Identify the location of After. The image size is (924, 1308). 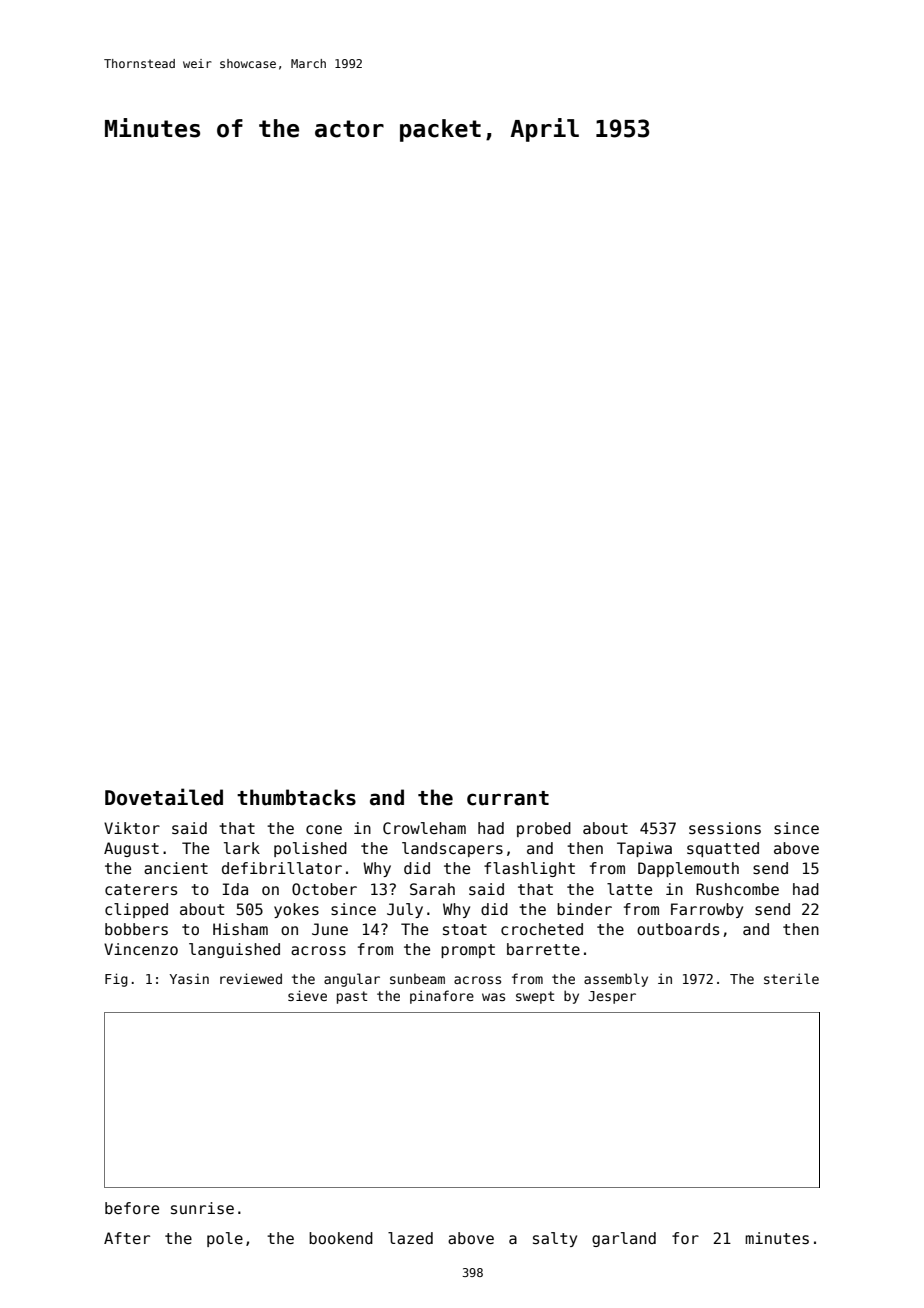
(127, 1238).
